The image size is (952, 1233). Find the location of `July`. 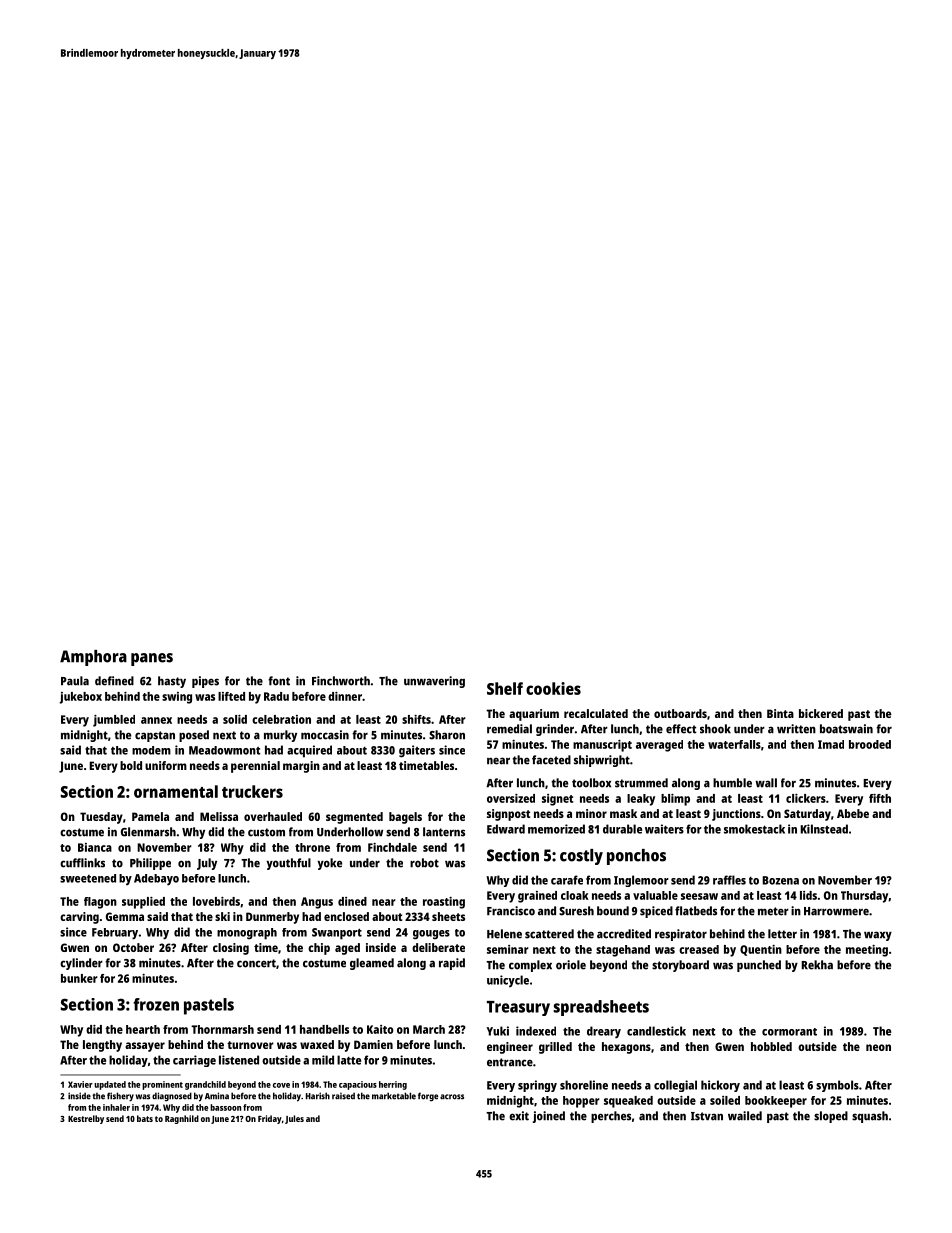

July is located at coordinates (207, 864).
